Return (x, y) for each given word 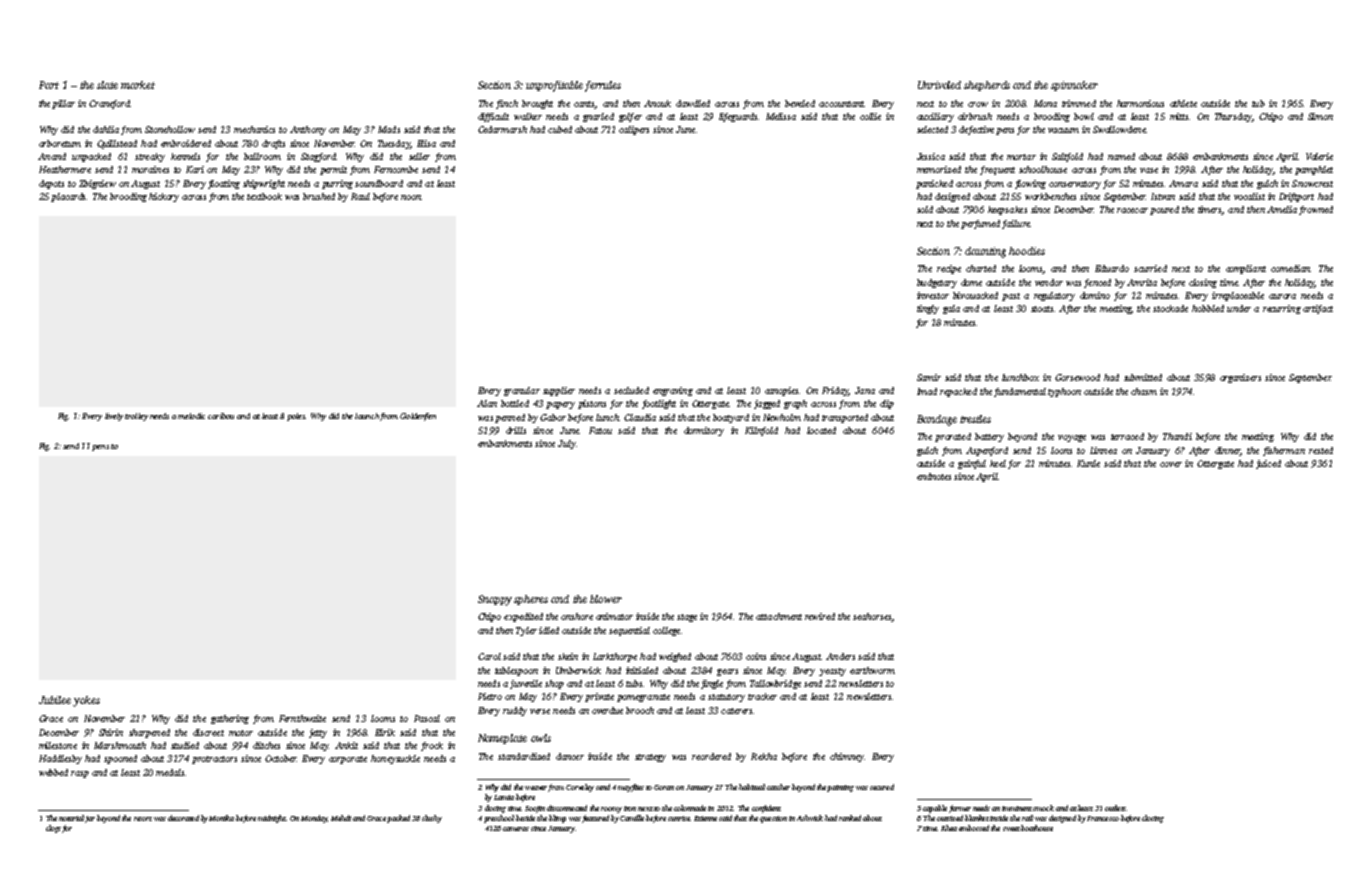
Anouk (657, 103)
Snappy (495, 600)
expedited (523, 617)
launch (367, 416)
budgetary (937, 283)
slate (107, 85)
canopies (781, 391)
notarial (71, 818)
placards (69, 197)
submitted (1143, 377)
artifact (1318, 309)
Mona (1045, 103)
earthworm (872, 670)
